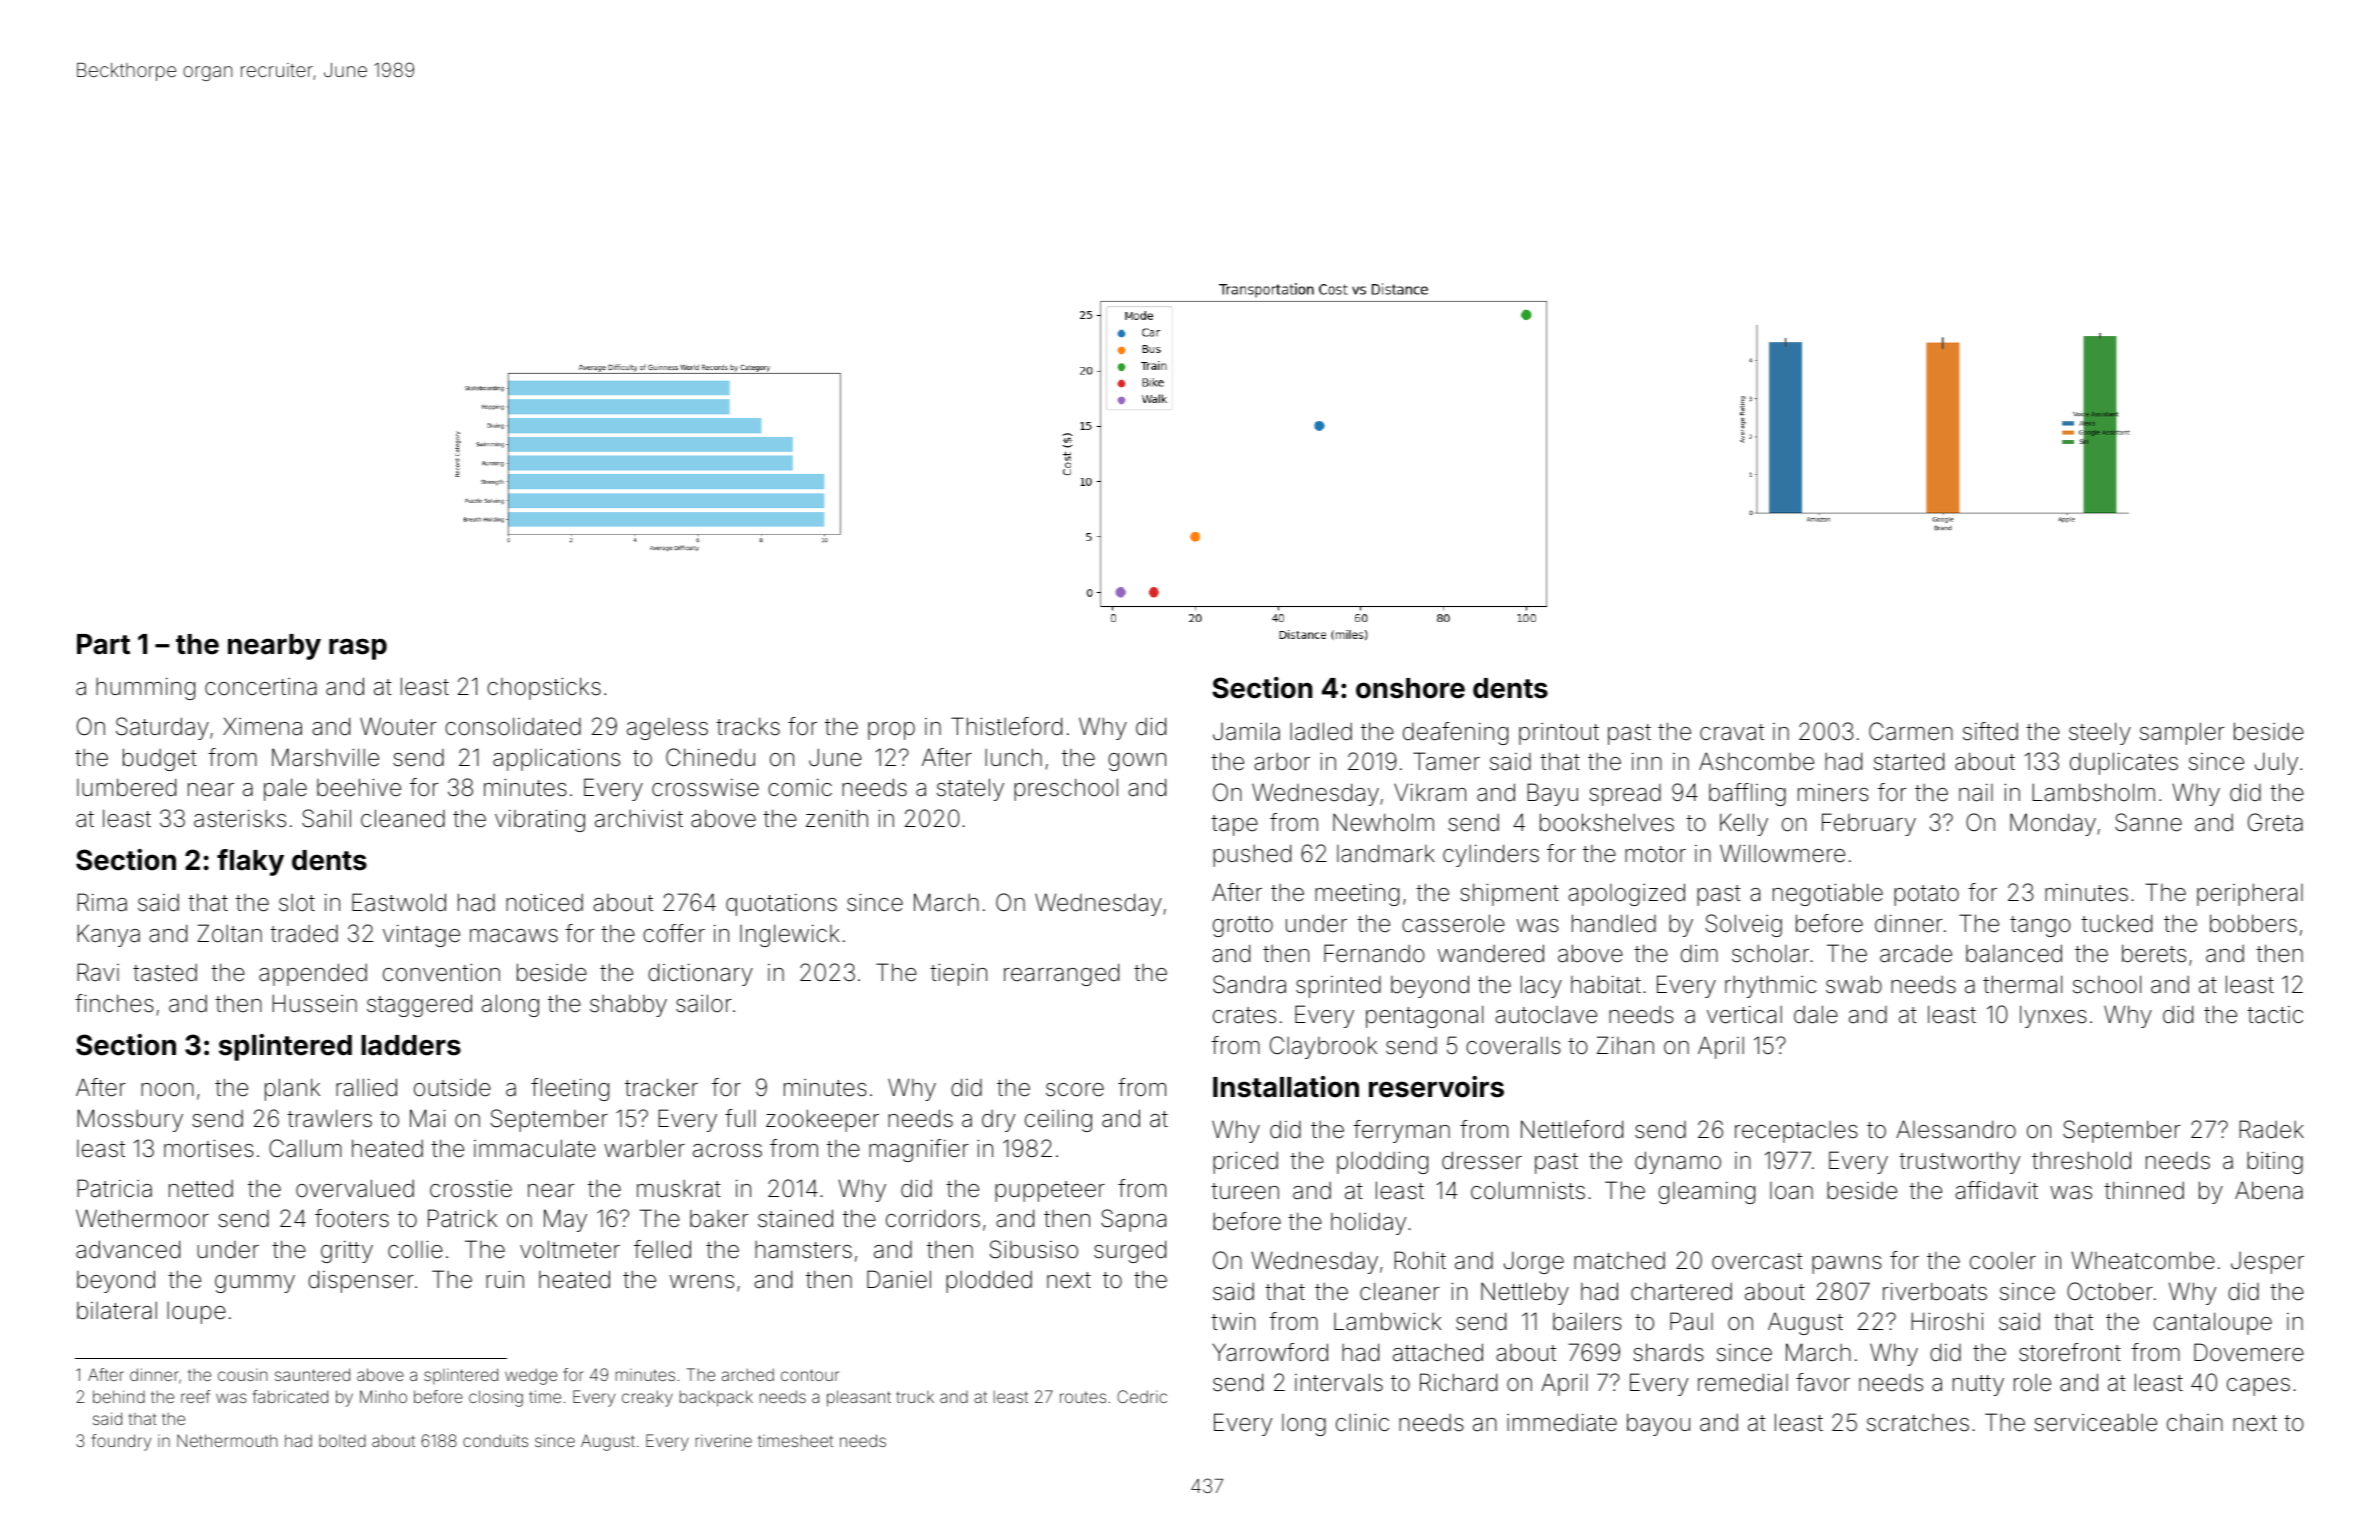 This image has height=1540, width=2380. I want to click on mortises, so click(209, 1148).
